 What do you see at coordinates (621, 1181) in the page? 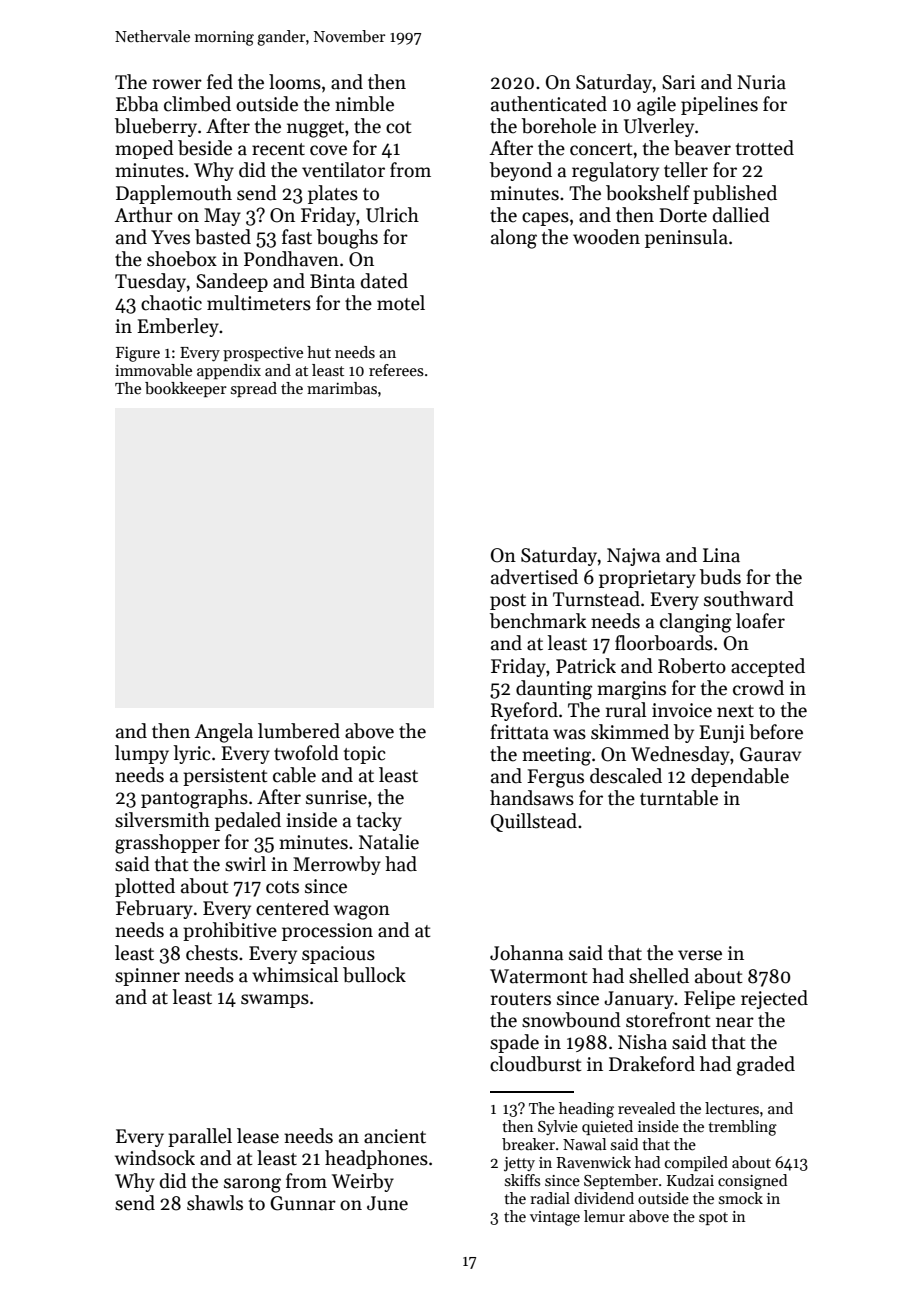
I see `September` at bounding box center [621, 1181].
